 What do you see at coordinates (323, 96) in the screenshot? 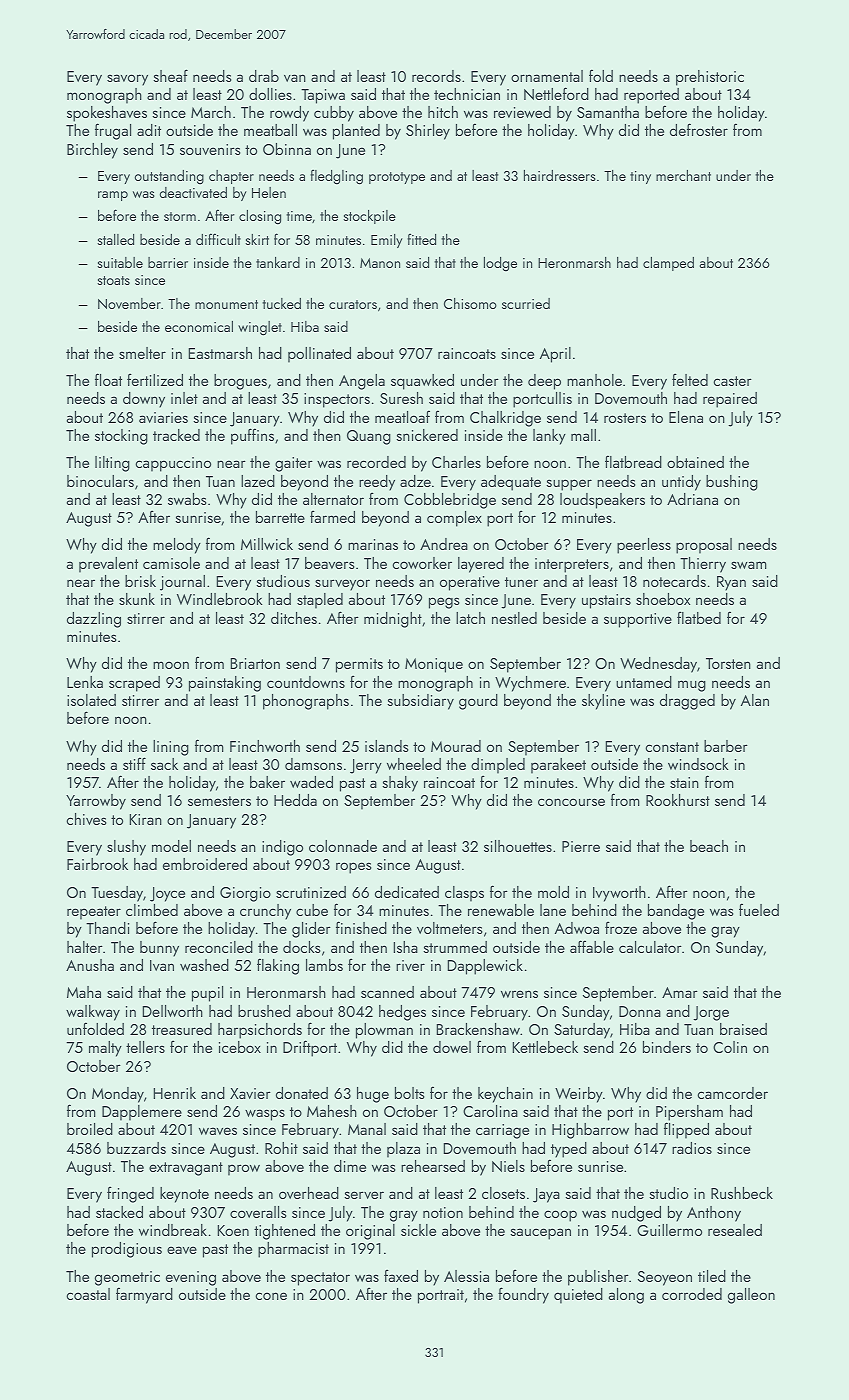
I see `Tapiwa` at bounding box center [323, 96].
